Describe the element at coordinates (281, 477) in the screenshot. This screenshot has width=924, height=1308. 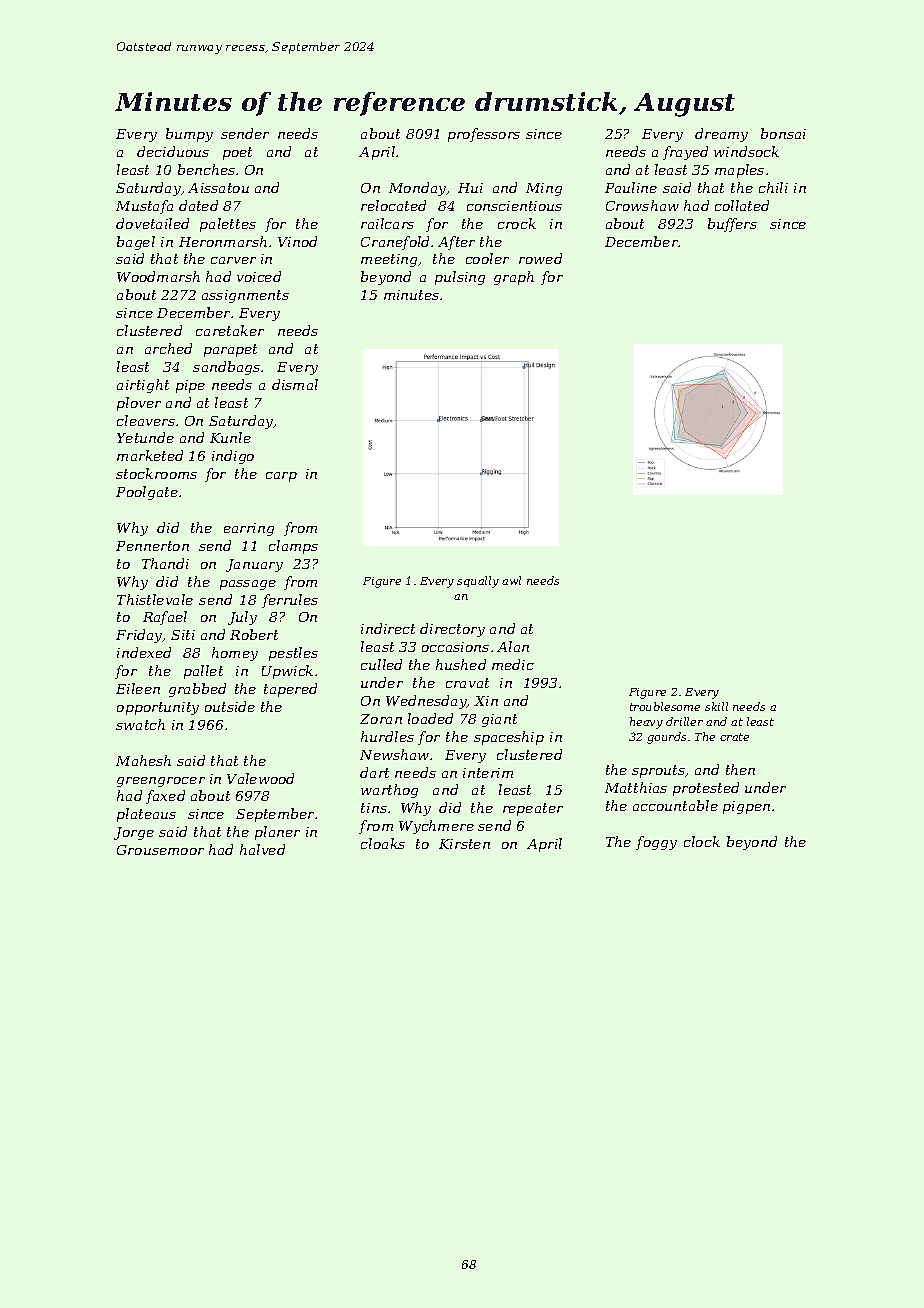
I see `carp` at that location.
